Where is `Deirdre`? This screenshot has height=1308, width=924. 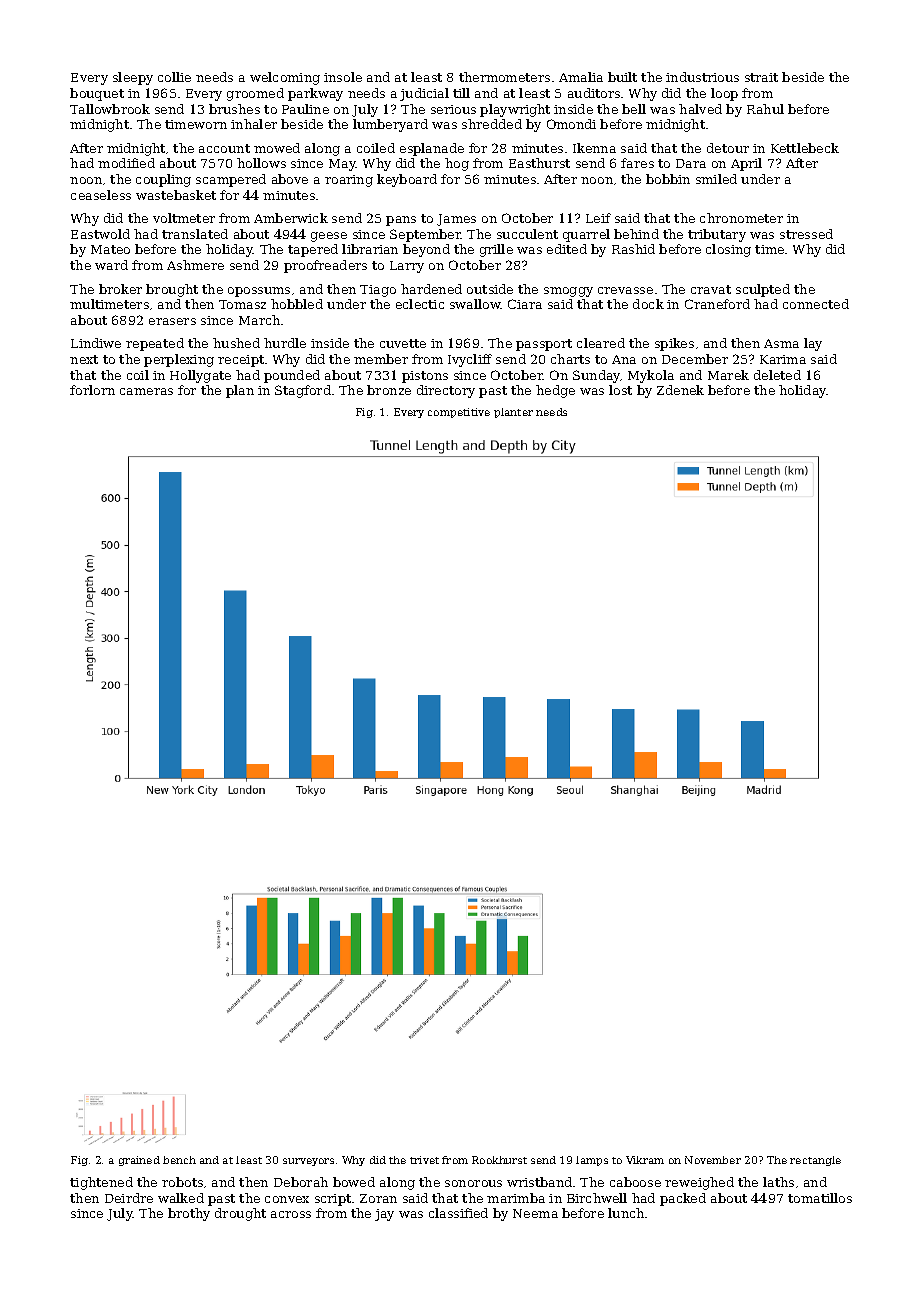
Deirdre is located at coordinates (129, 1198).
